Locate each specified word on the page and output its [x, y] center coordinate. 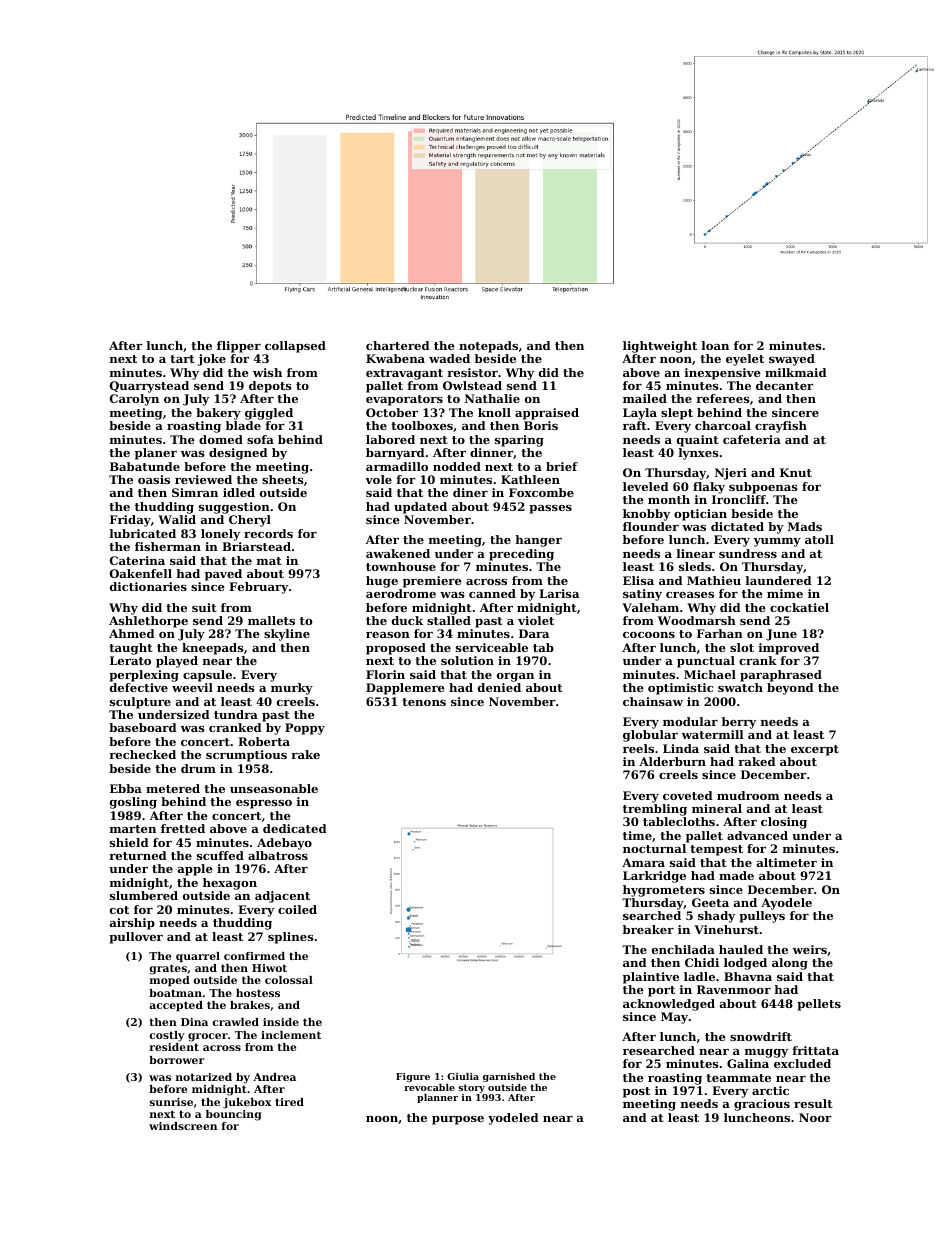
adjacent [282, 897]
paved [223, 575]
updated [420, 508]
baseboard [143, 727]
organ [515, 677]
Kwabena [395, 358]
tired [289, 1102]
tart [182, 359]
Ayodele [786, 904]
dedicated [295, 828]
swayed [792, 360]
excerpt [815, 750]
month [669, 499]
